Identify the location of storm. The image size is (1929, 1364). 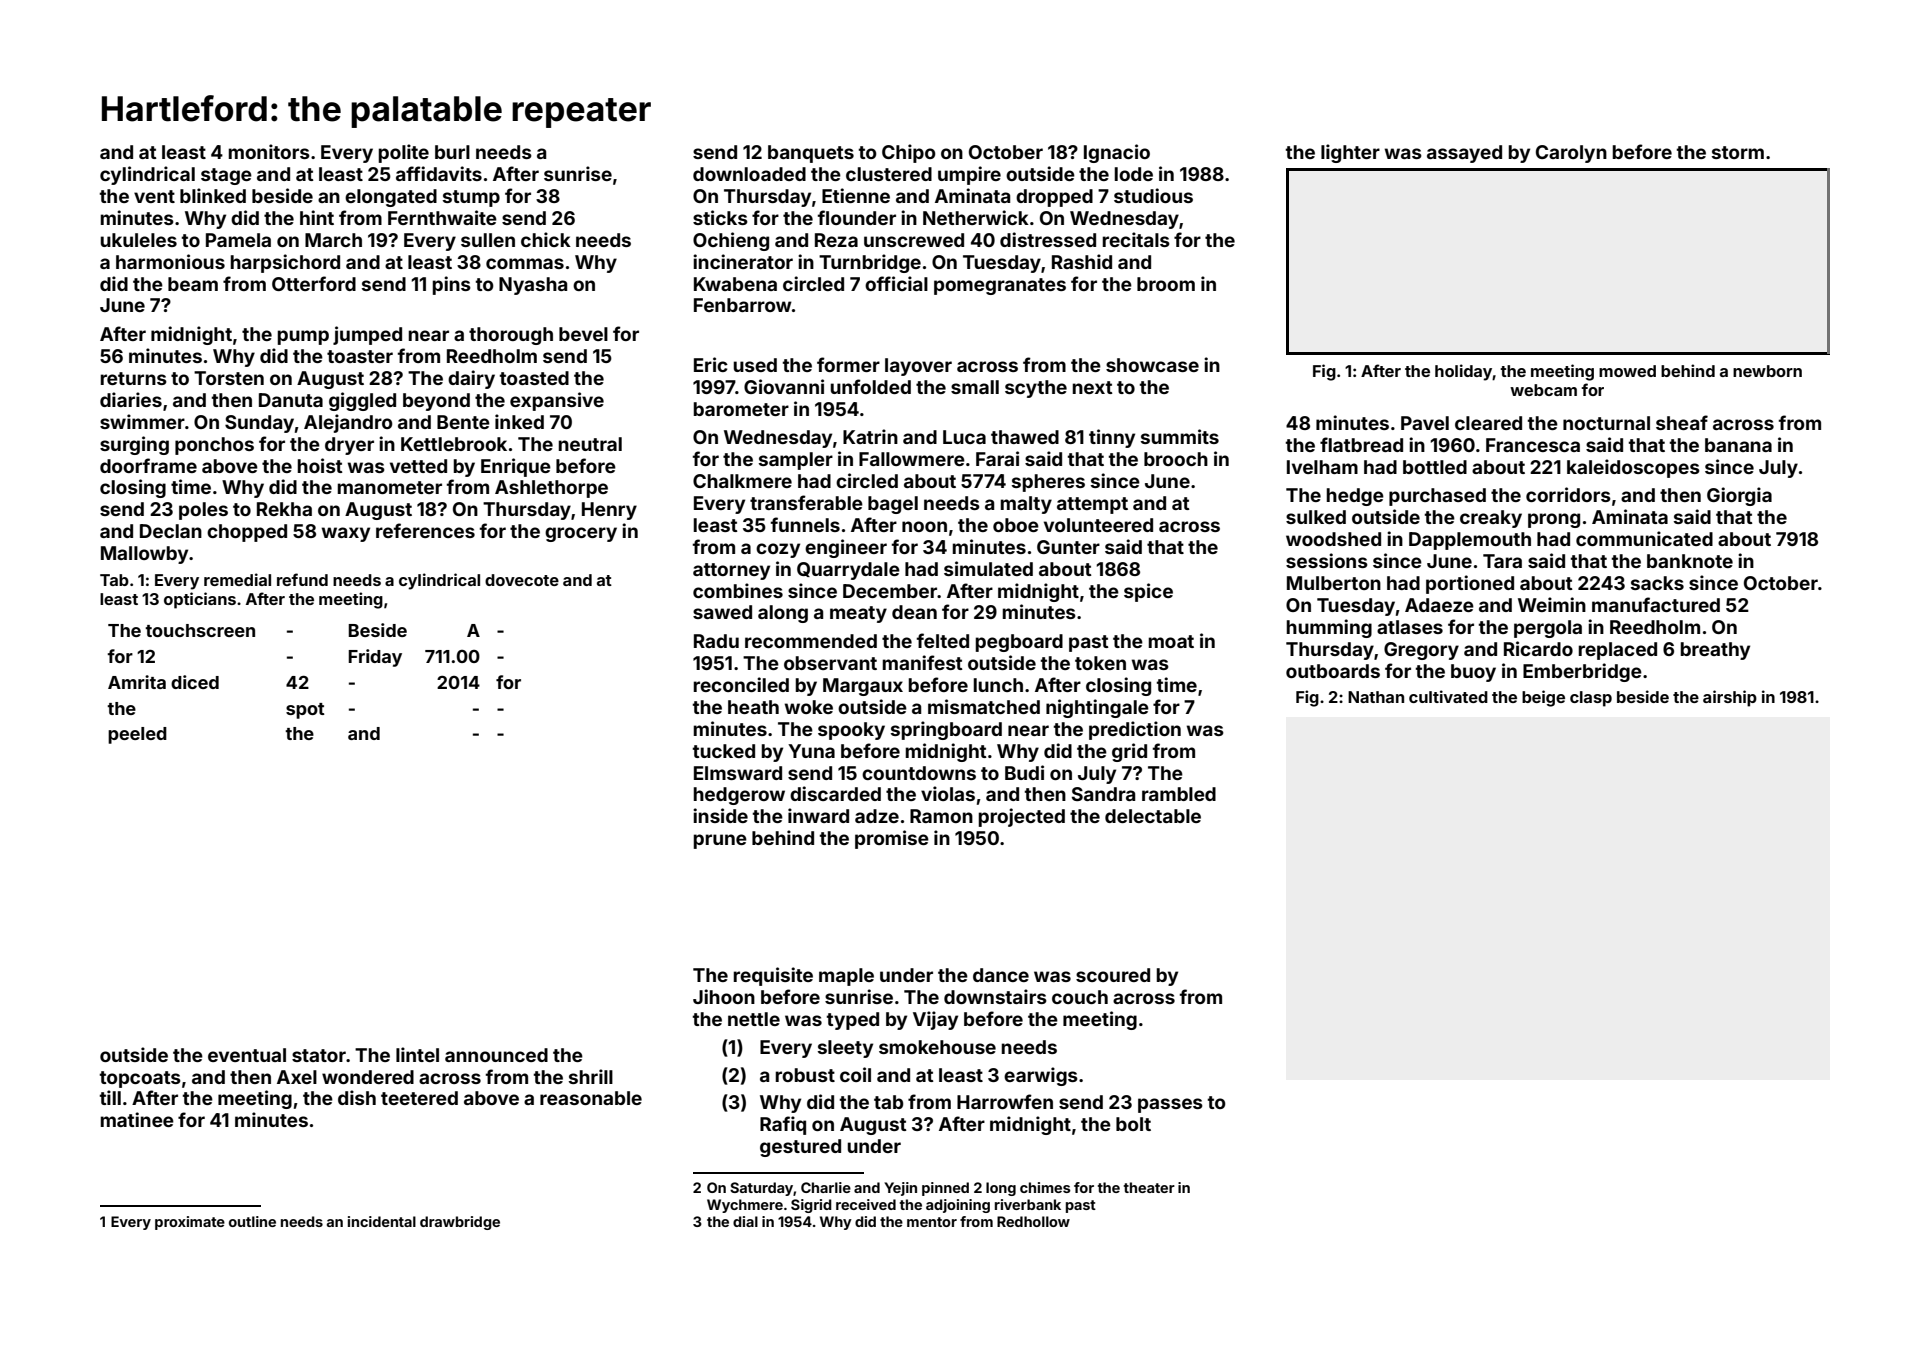
(1738, 152).
